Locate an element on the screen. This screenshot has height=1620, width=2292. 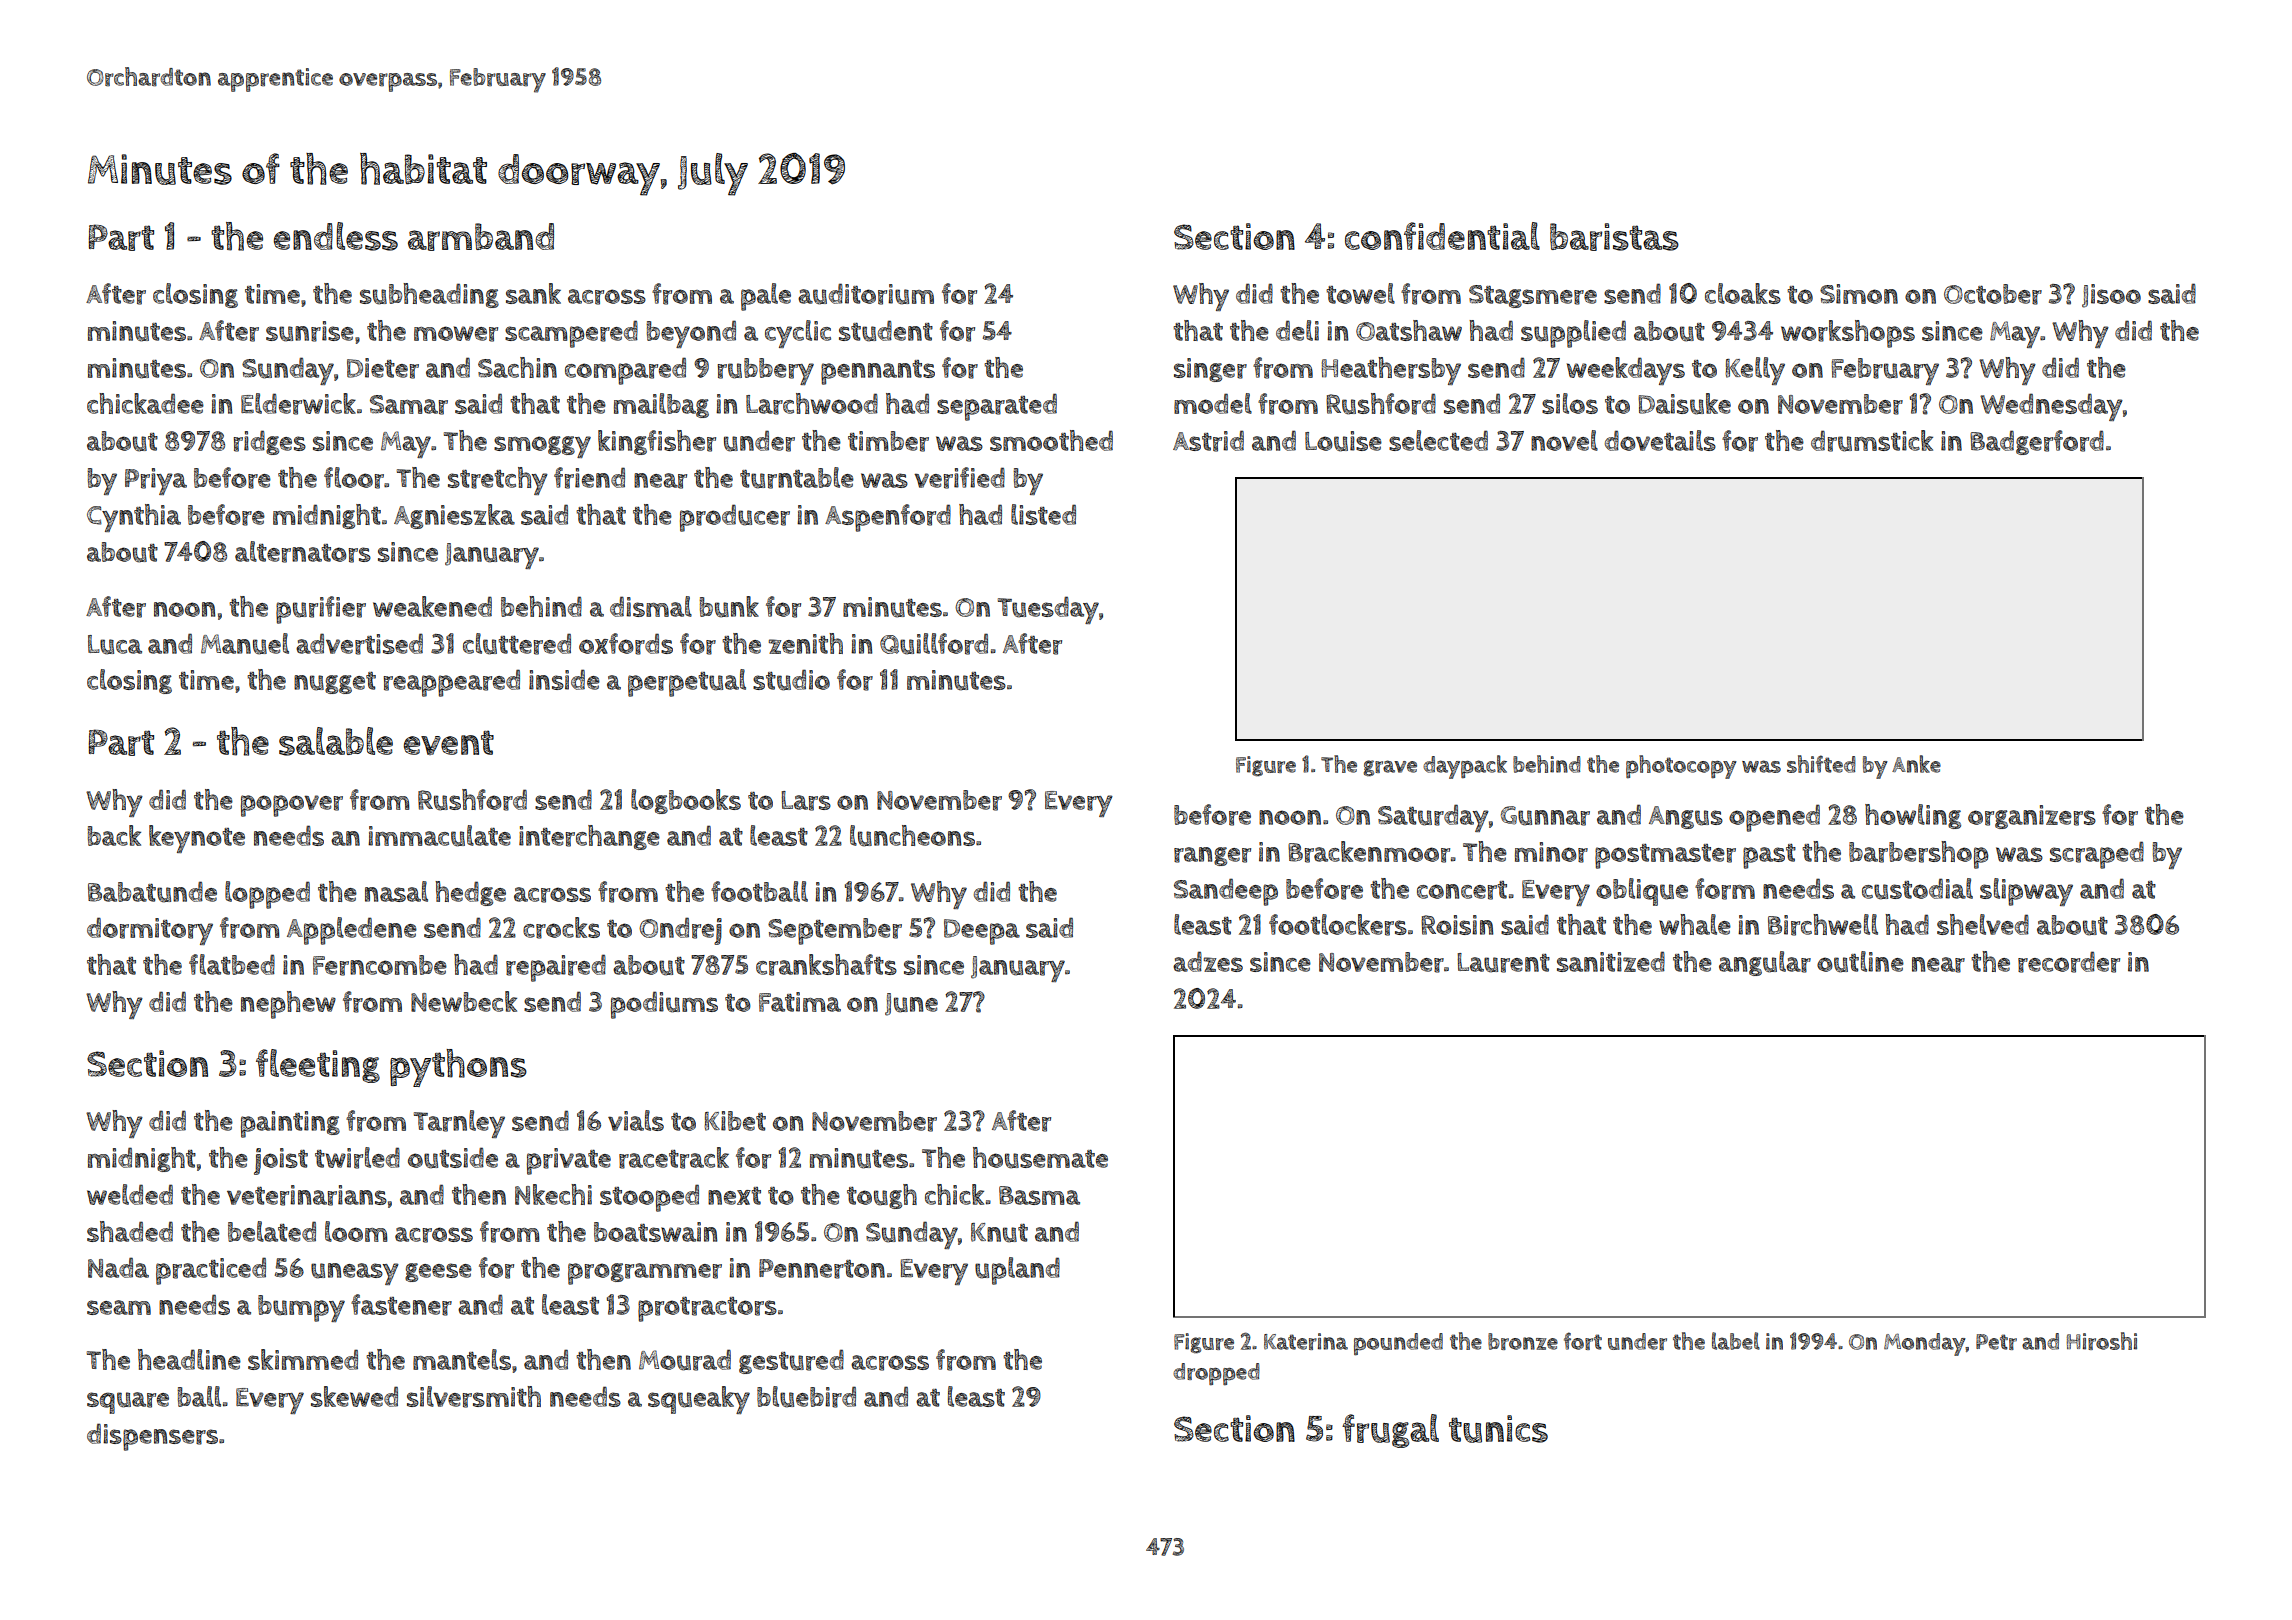
housemate is located at coordinates (1040, 1158).
